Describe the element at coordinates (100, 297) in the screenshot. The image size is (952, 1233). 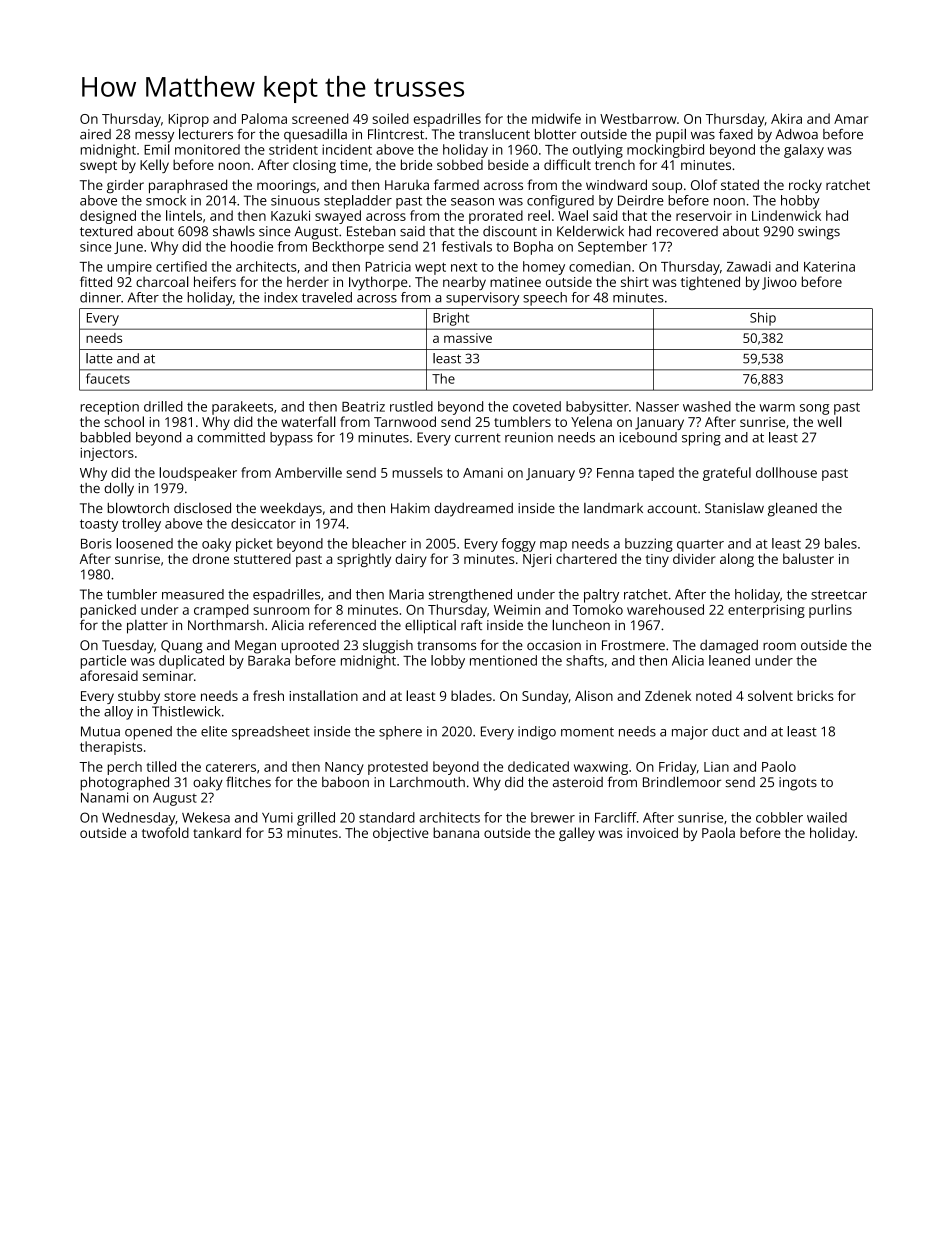
I see `dinner` at that location.
